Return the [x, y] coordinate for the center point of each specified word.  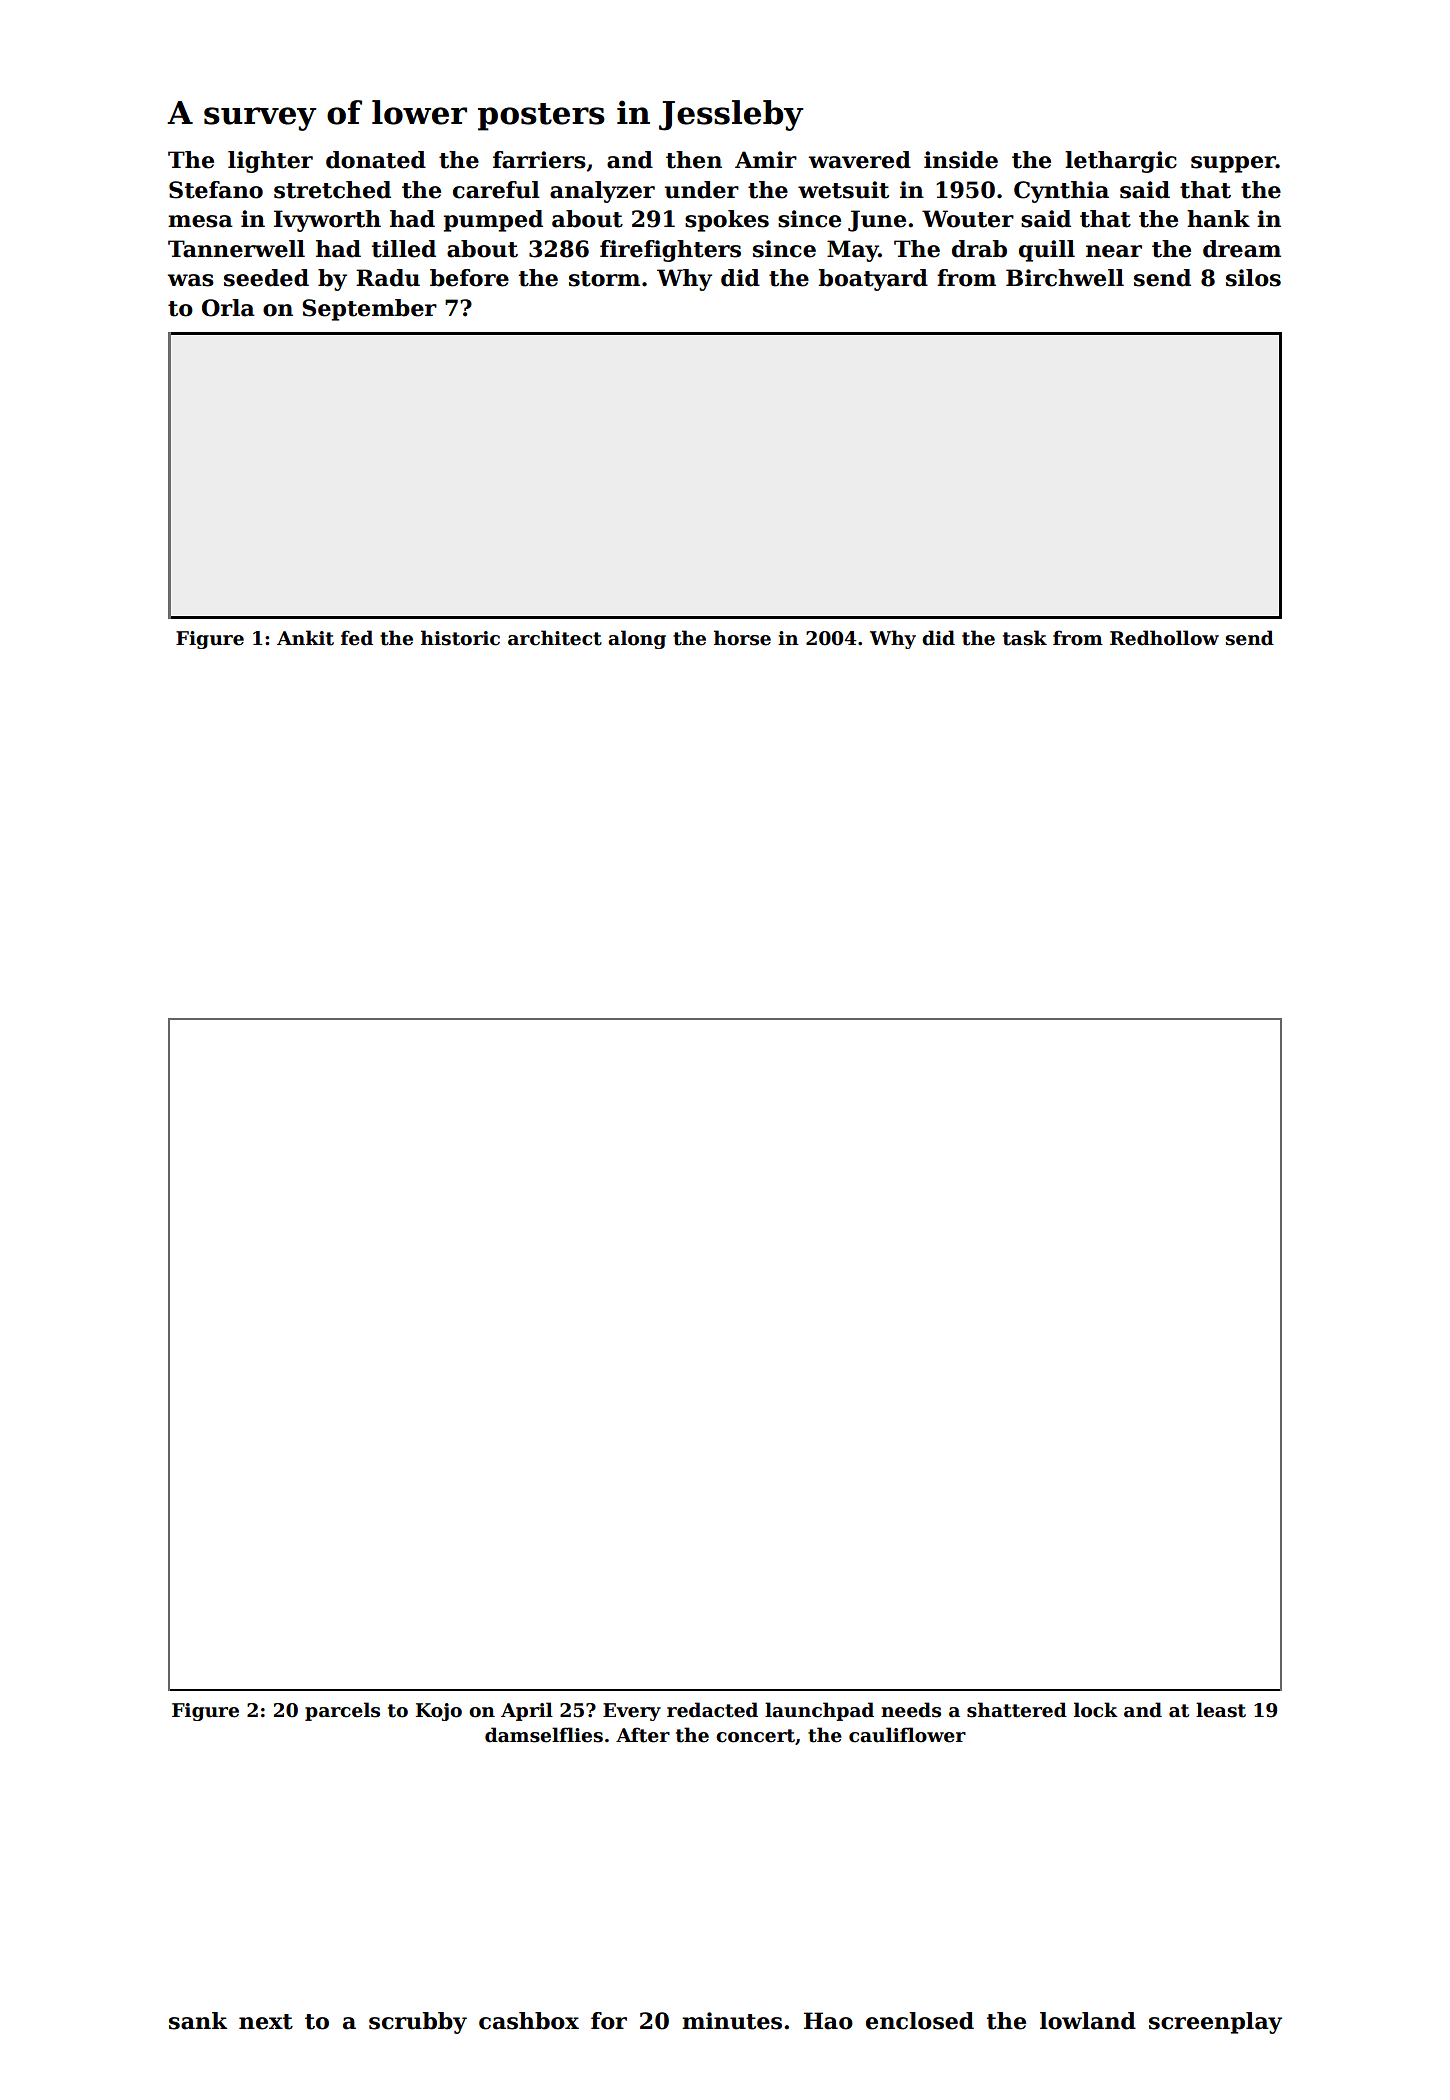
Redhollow [1164, 638]
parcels [342, 1711]
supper [1233, 164]
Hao [828, 2021]
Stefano [216, 190]
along [637, 639]
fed [357, 638]
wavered [859, 160]
